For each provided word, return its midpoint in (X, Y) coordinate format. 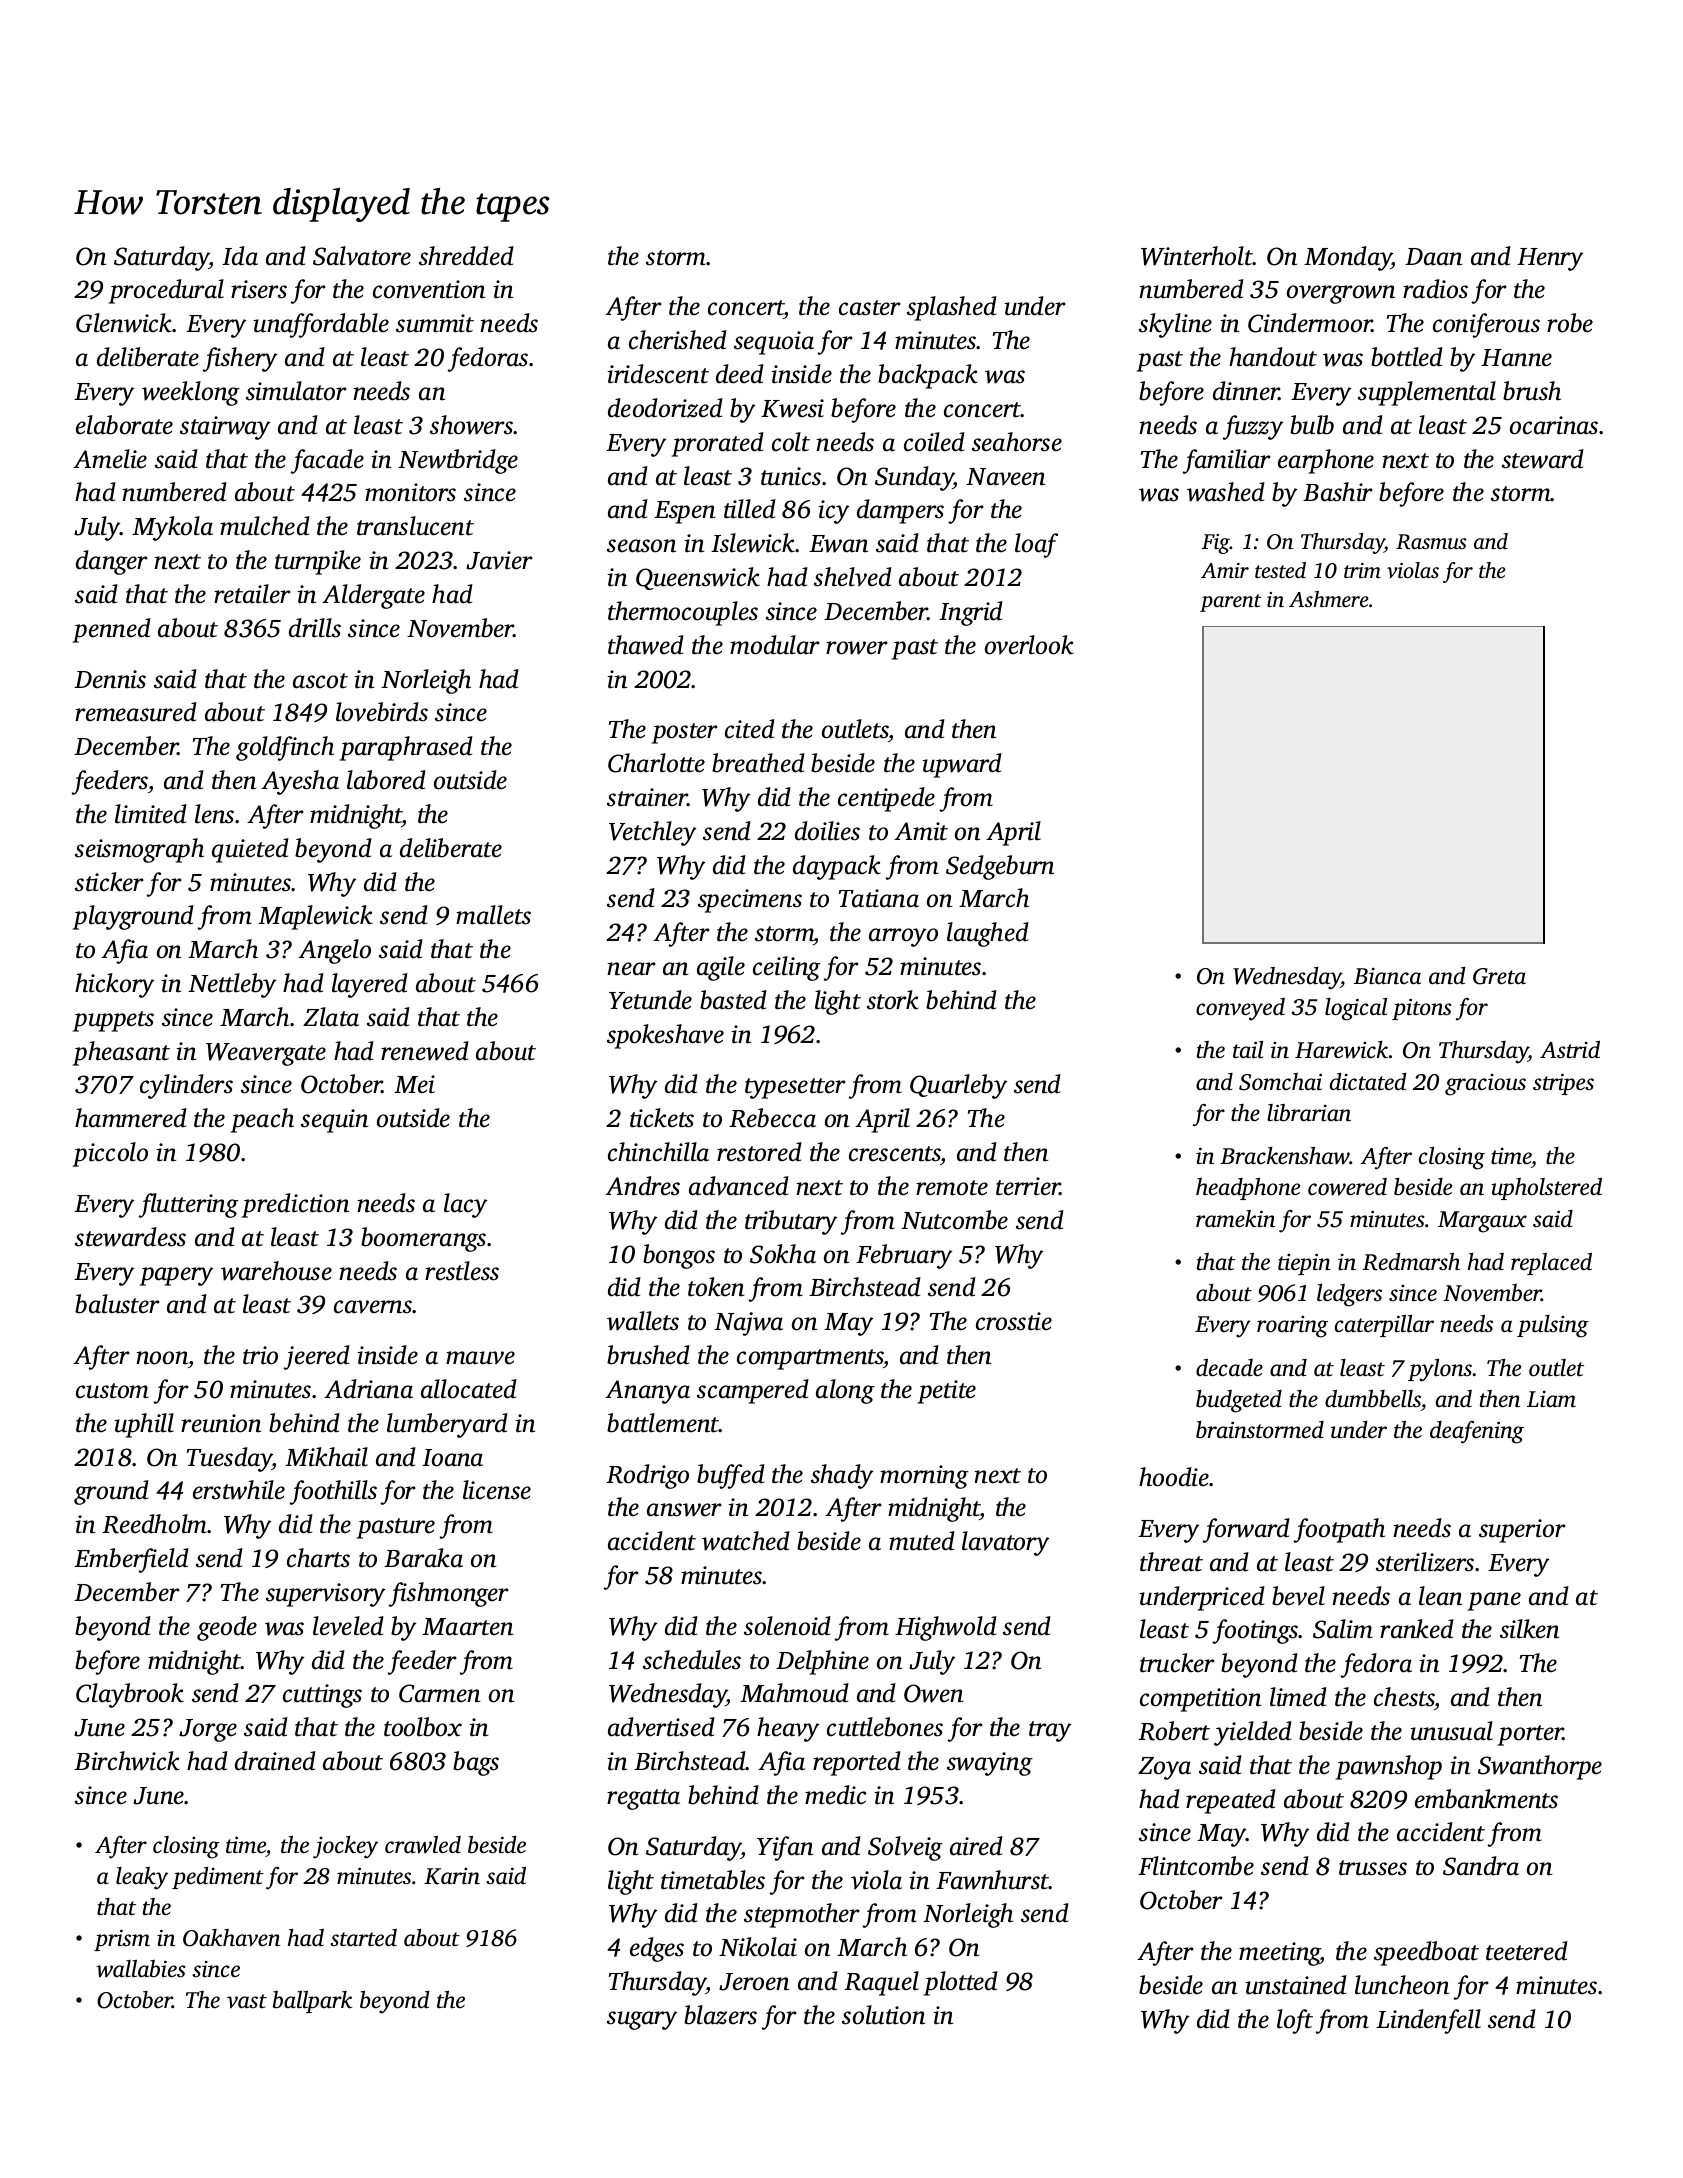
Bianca (1387, 976)
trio (260, 1355)
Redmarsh (1411, 1262)
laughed (988, 934)
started (363, 1937)
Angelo (334, 951)
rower (857, 648)
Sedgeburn (1000, 867)
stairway (225, 428)
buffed (731, 1476)
